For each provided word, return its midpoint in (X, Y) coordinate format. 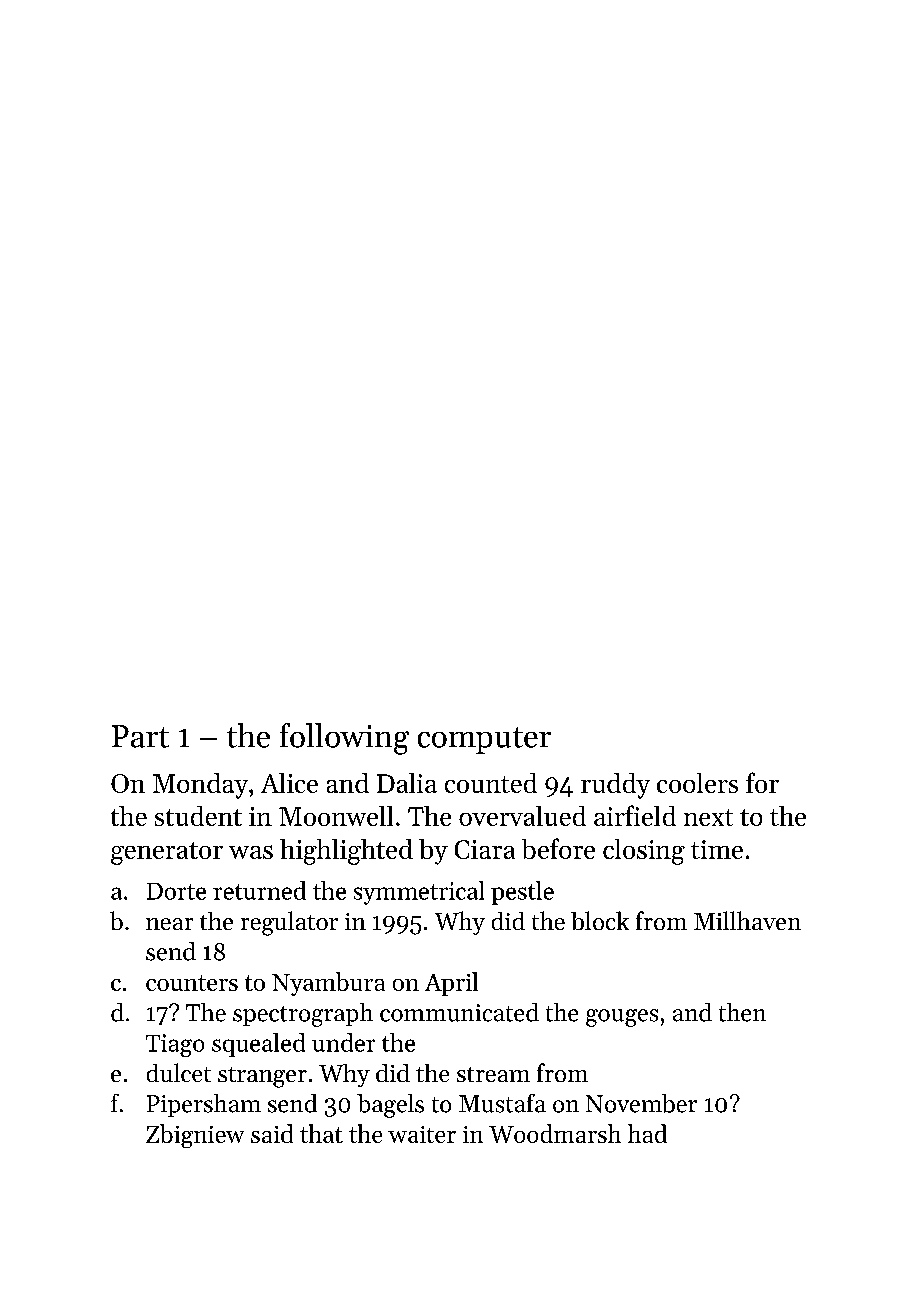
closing (644, 852)
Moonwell (336, 816)
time (717, 849)
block (600, 920)
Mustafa (502, 1103)
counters (192, 983)
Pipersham (204, 1105)
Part (140, 736)
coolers (697, 783)
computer (484, 740)
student (198, 816)
